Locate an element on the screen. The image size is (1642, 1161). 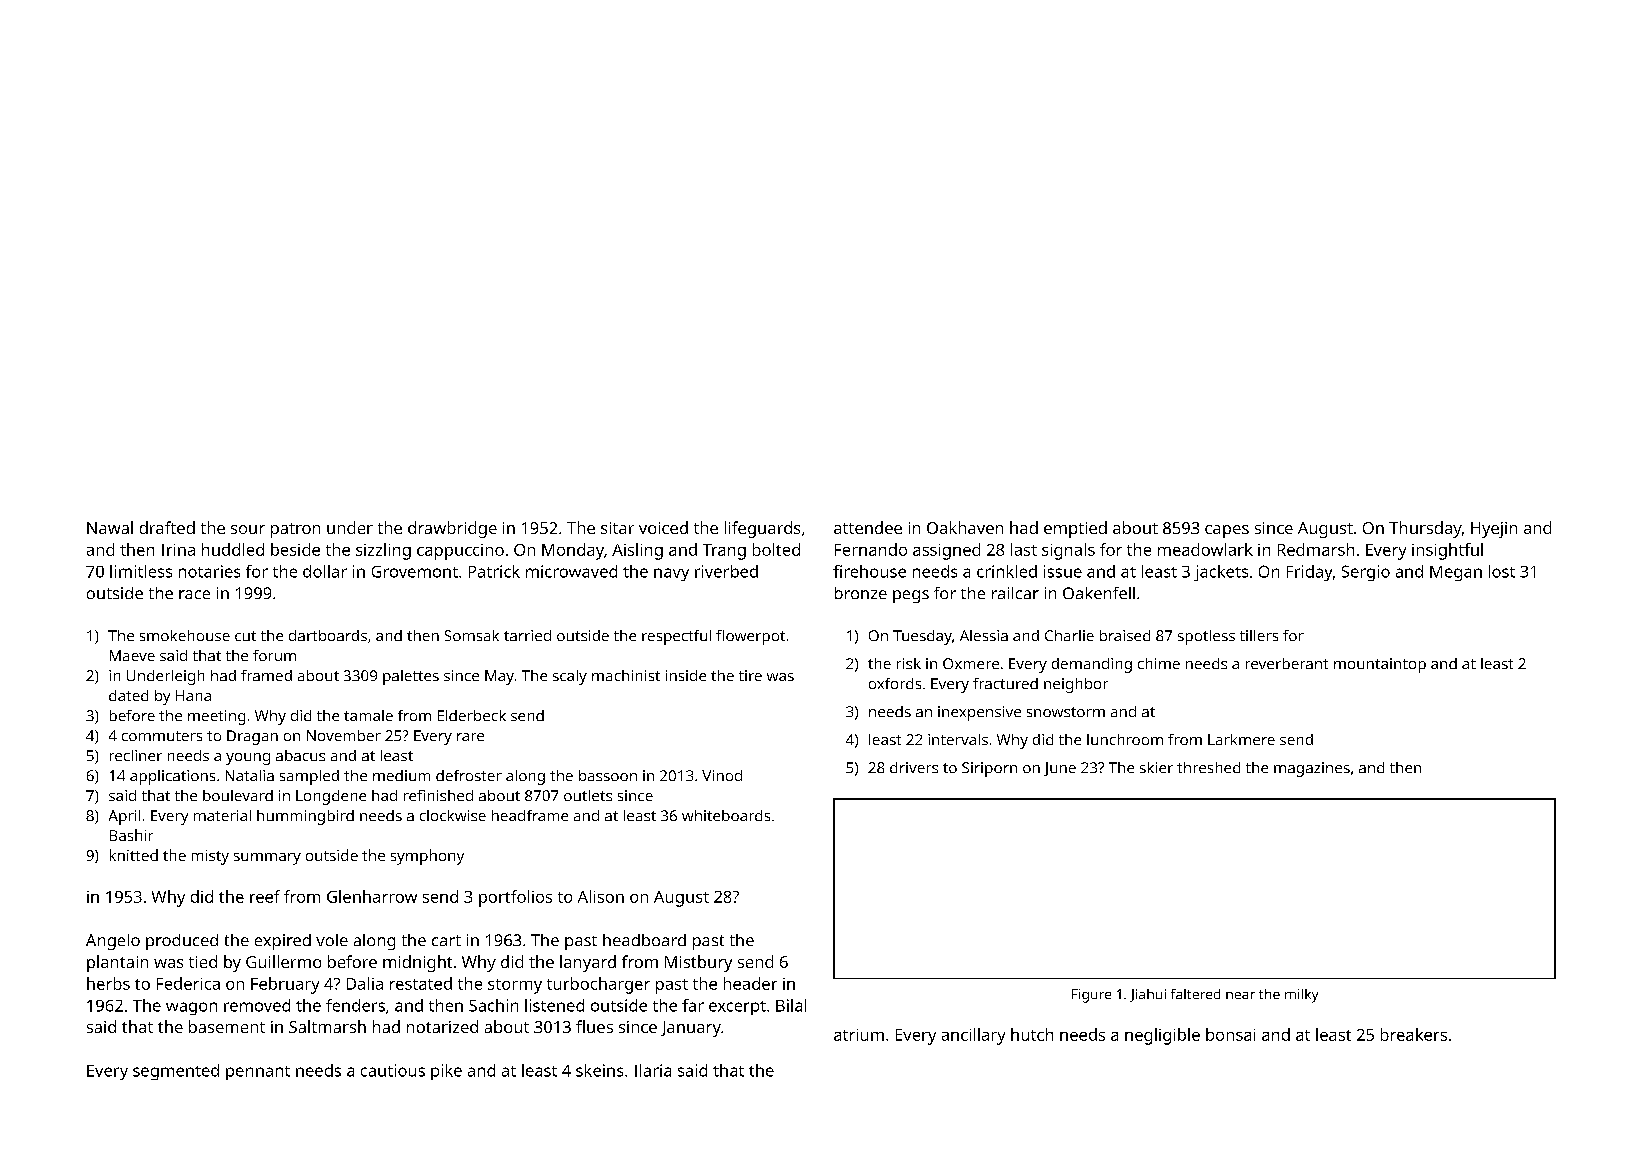
magazines is located at coordinates (1312, 769).
